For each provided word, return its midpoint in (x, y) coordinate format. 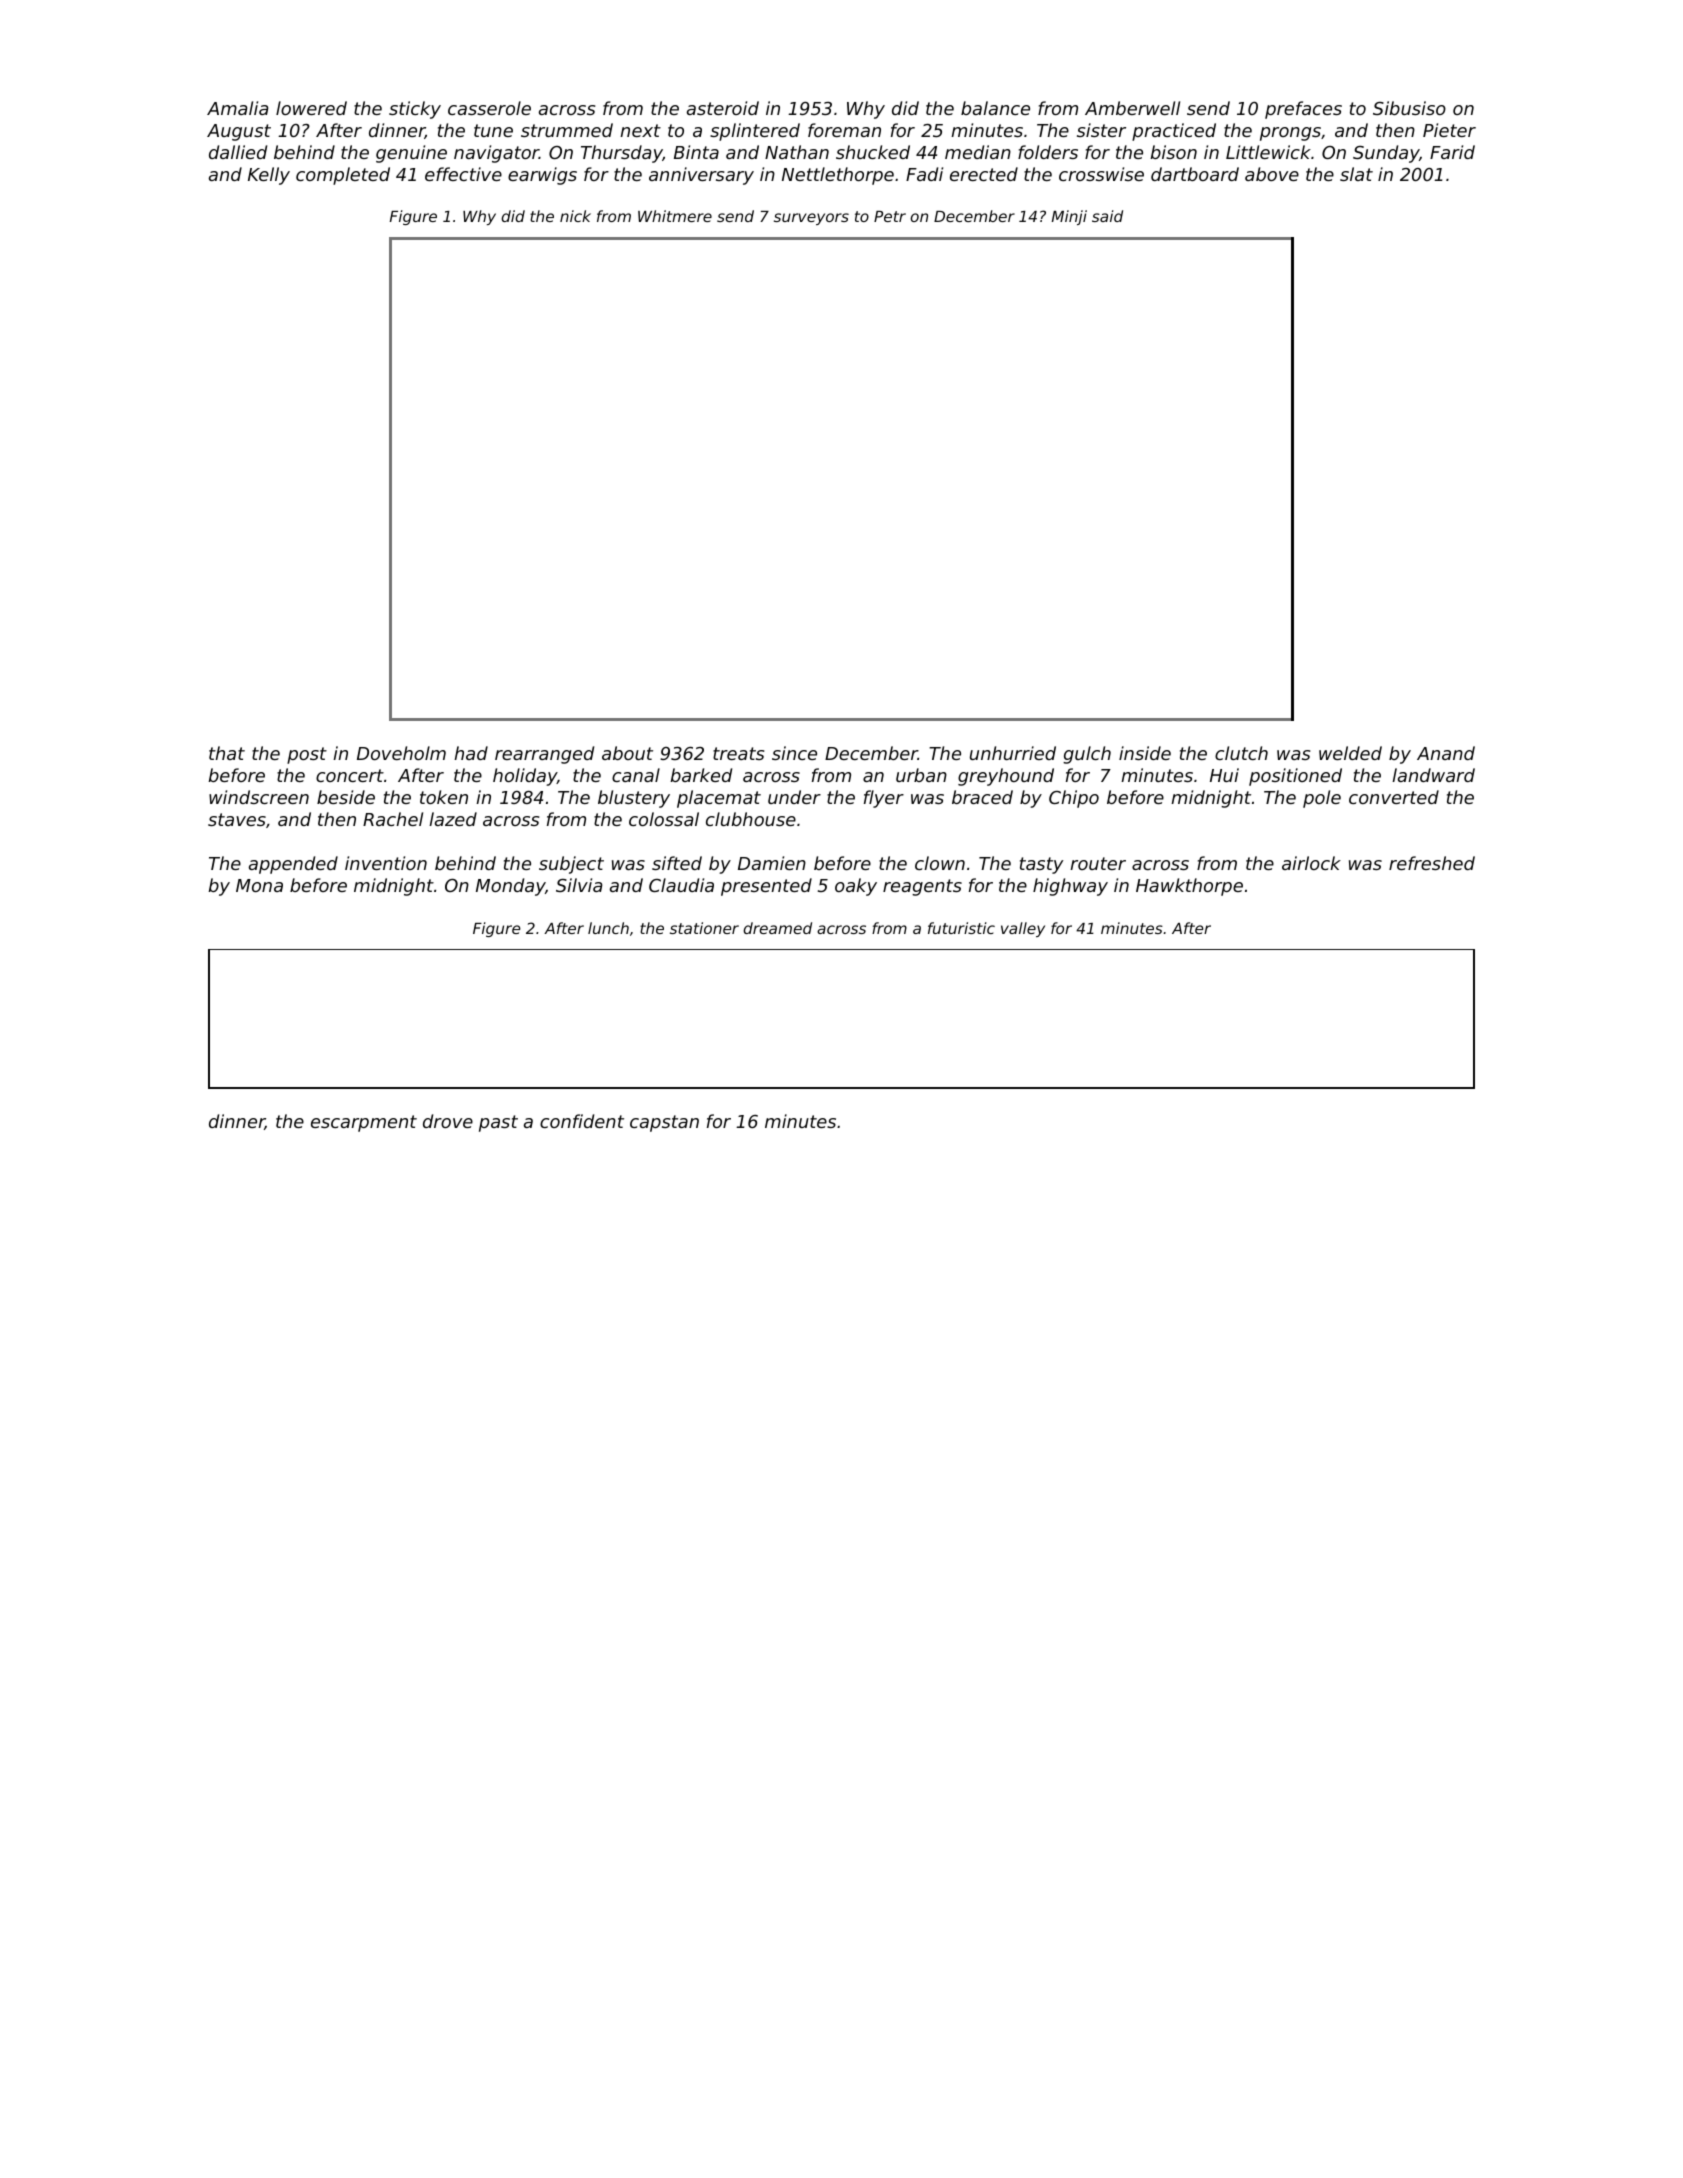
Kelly (269, 176)
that (227, 753)
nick (575, 216)
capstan (664, 1123)
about (627, 753)
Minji (1069, 217)
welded (1350, 753)
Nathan (797, 152)
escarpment (364, 1123)
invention (386, 863)
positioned (1295, 777)
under (794, 797)
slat (1356, 174)
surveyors (811, 219)
